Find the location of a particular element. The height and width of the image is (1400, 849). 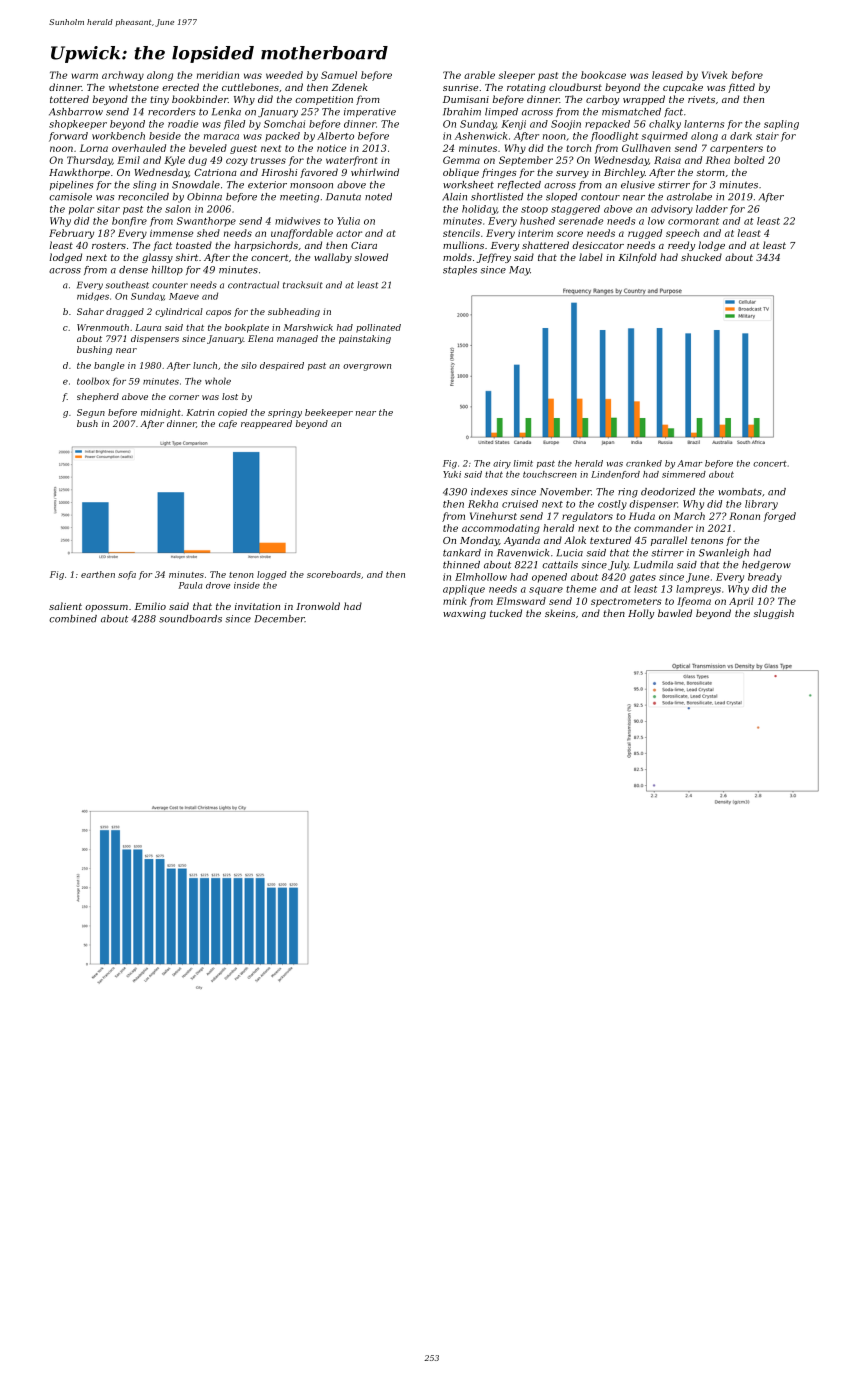

midges is located at coordinates (93, 296).
